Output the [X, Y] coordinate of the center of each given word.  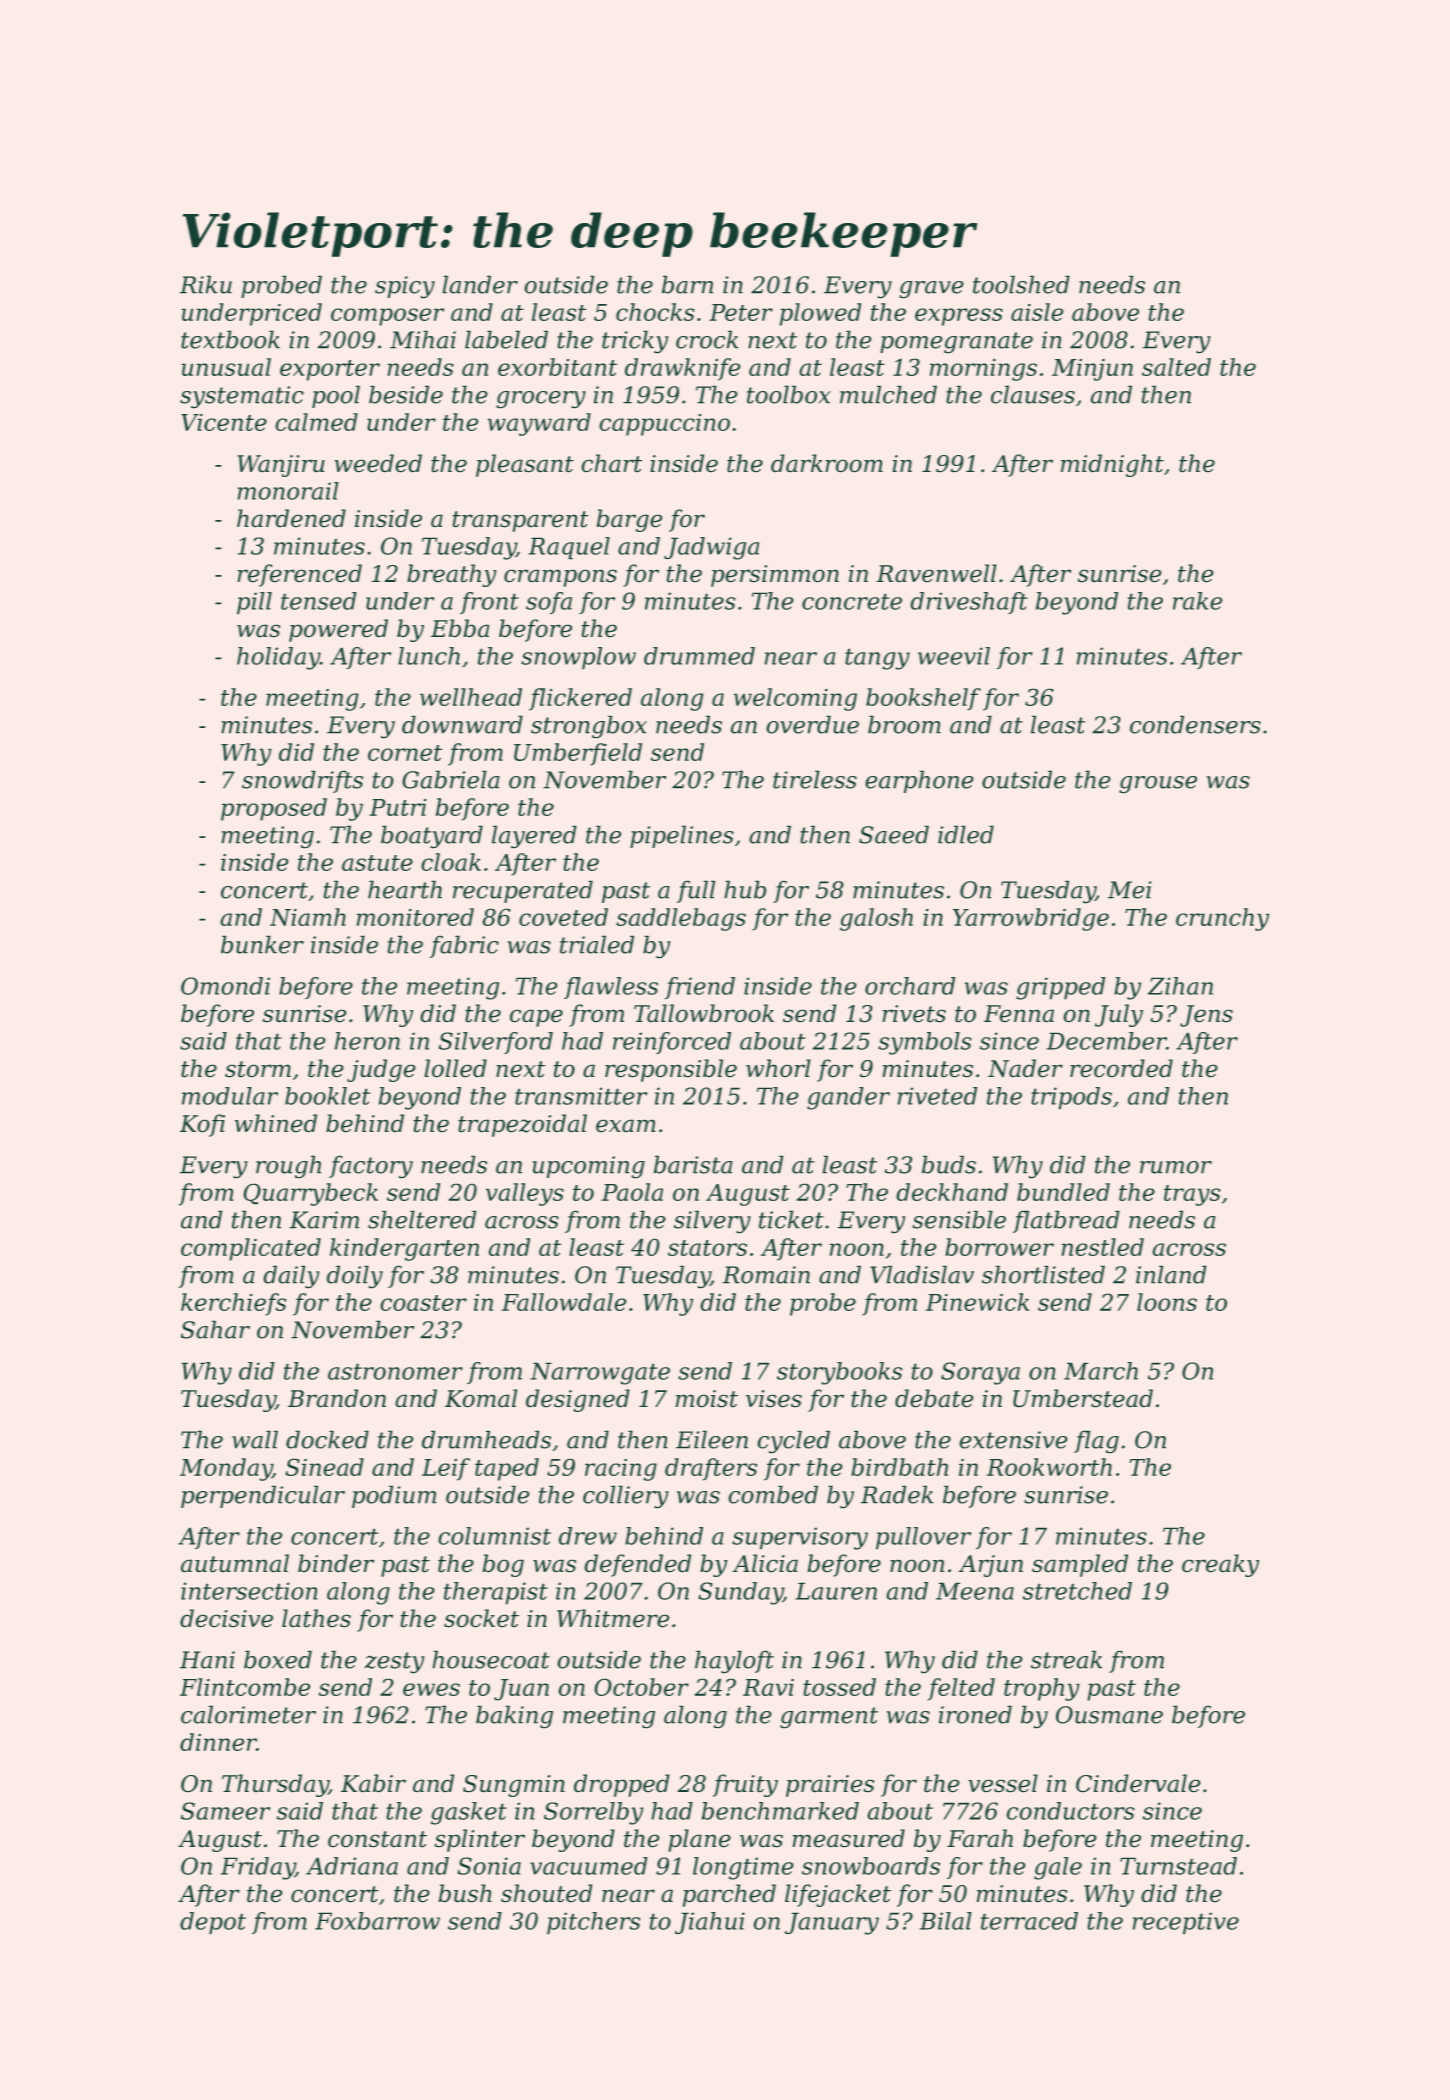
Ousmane [1109, 1715]
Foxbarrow [377, 1921]
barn [687, 285]
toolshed [1021, 285]
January [832, 1924]
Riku [206, 285]
